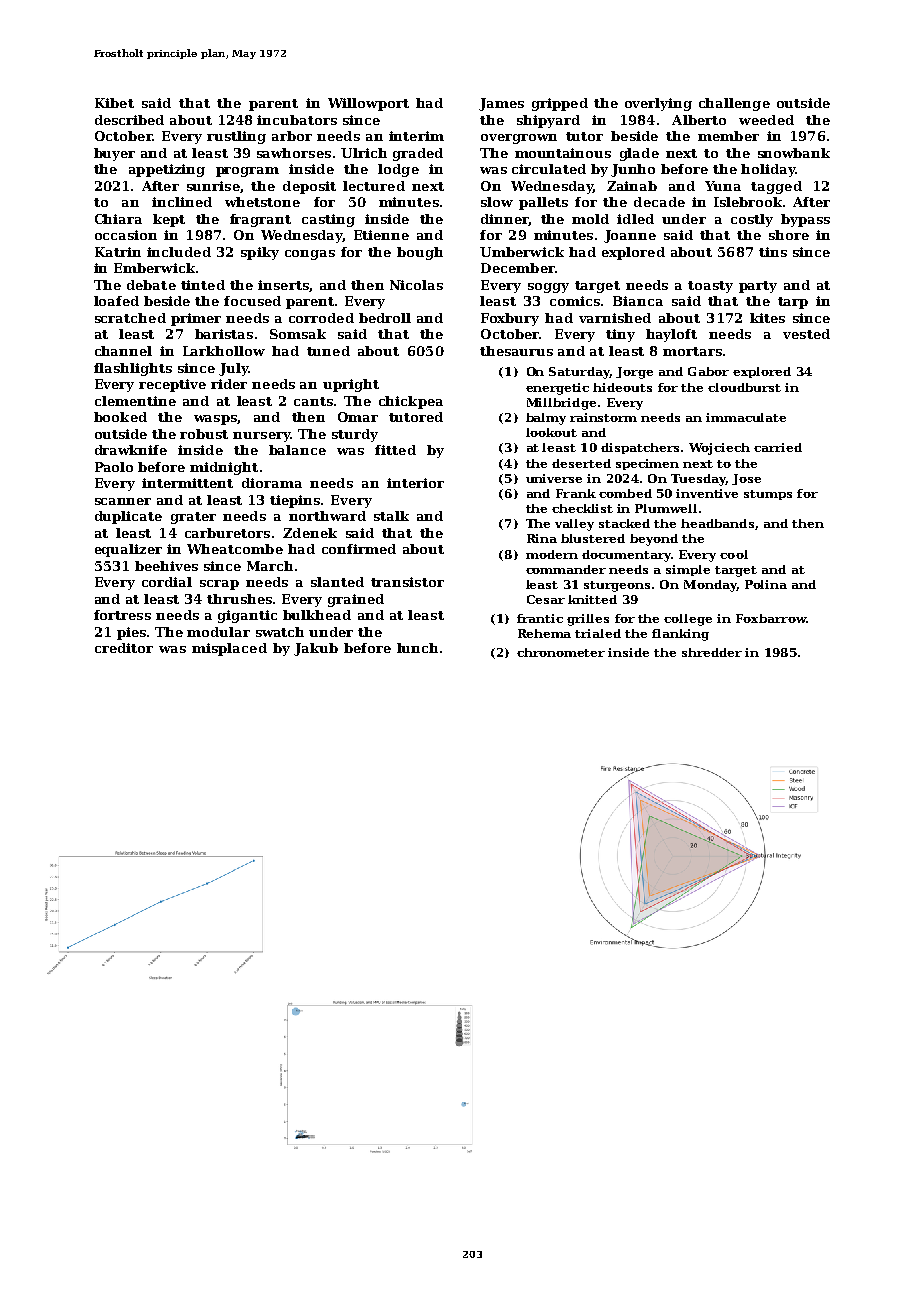  I want to click on interior, so click(415, 483).
